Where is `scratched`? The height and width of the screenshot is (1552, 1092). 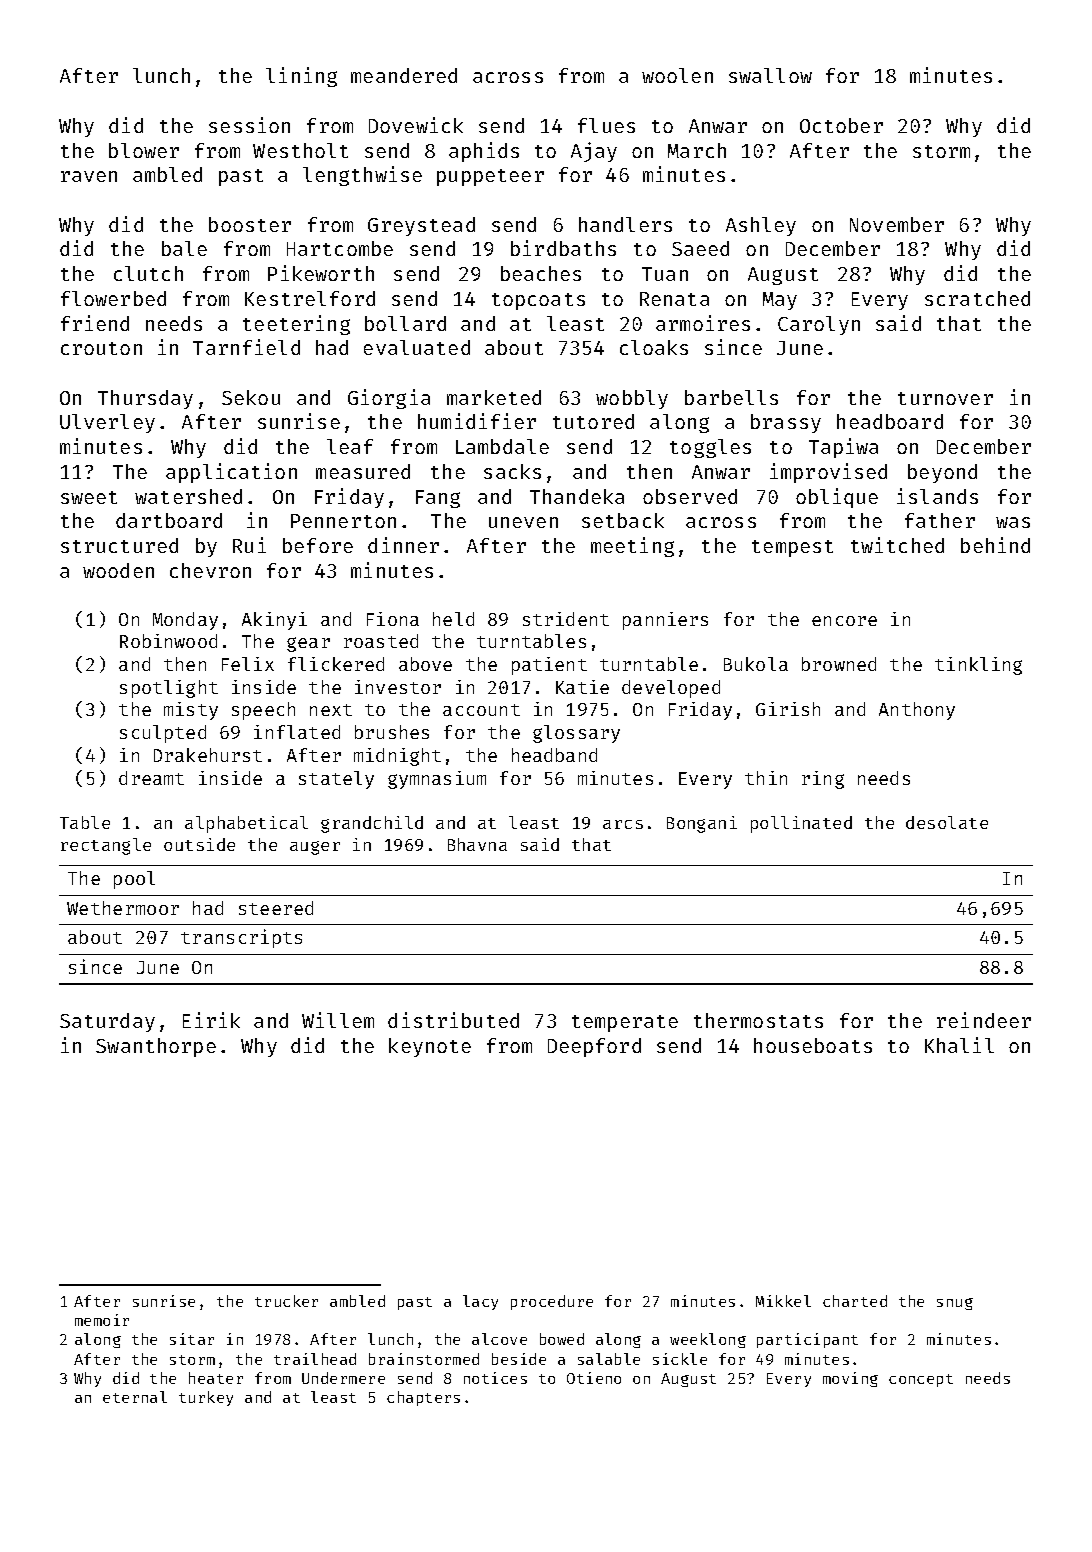
scratched is located at coordinates (977, 298).
